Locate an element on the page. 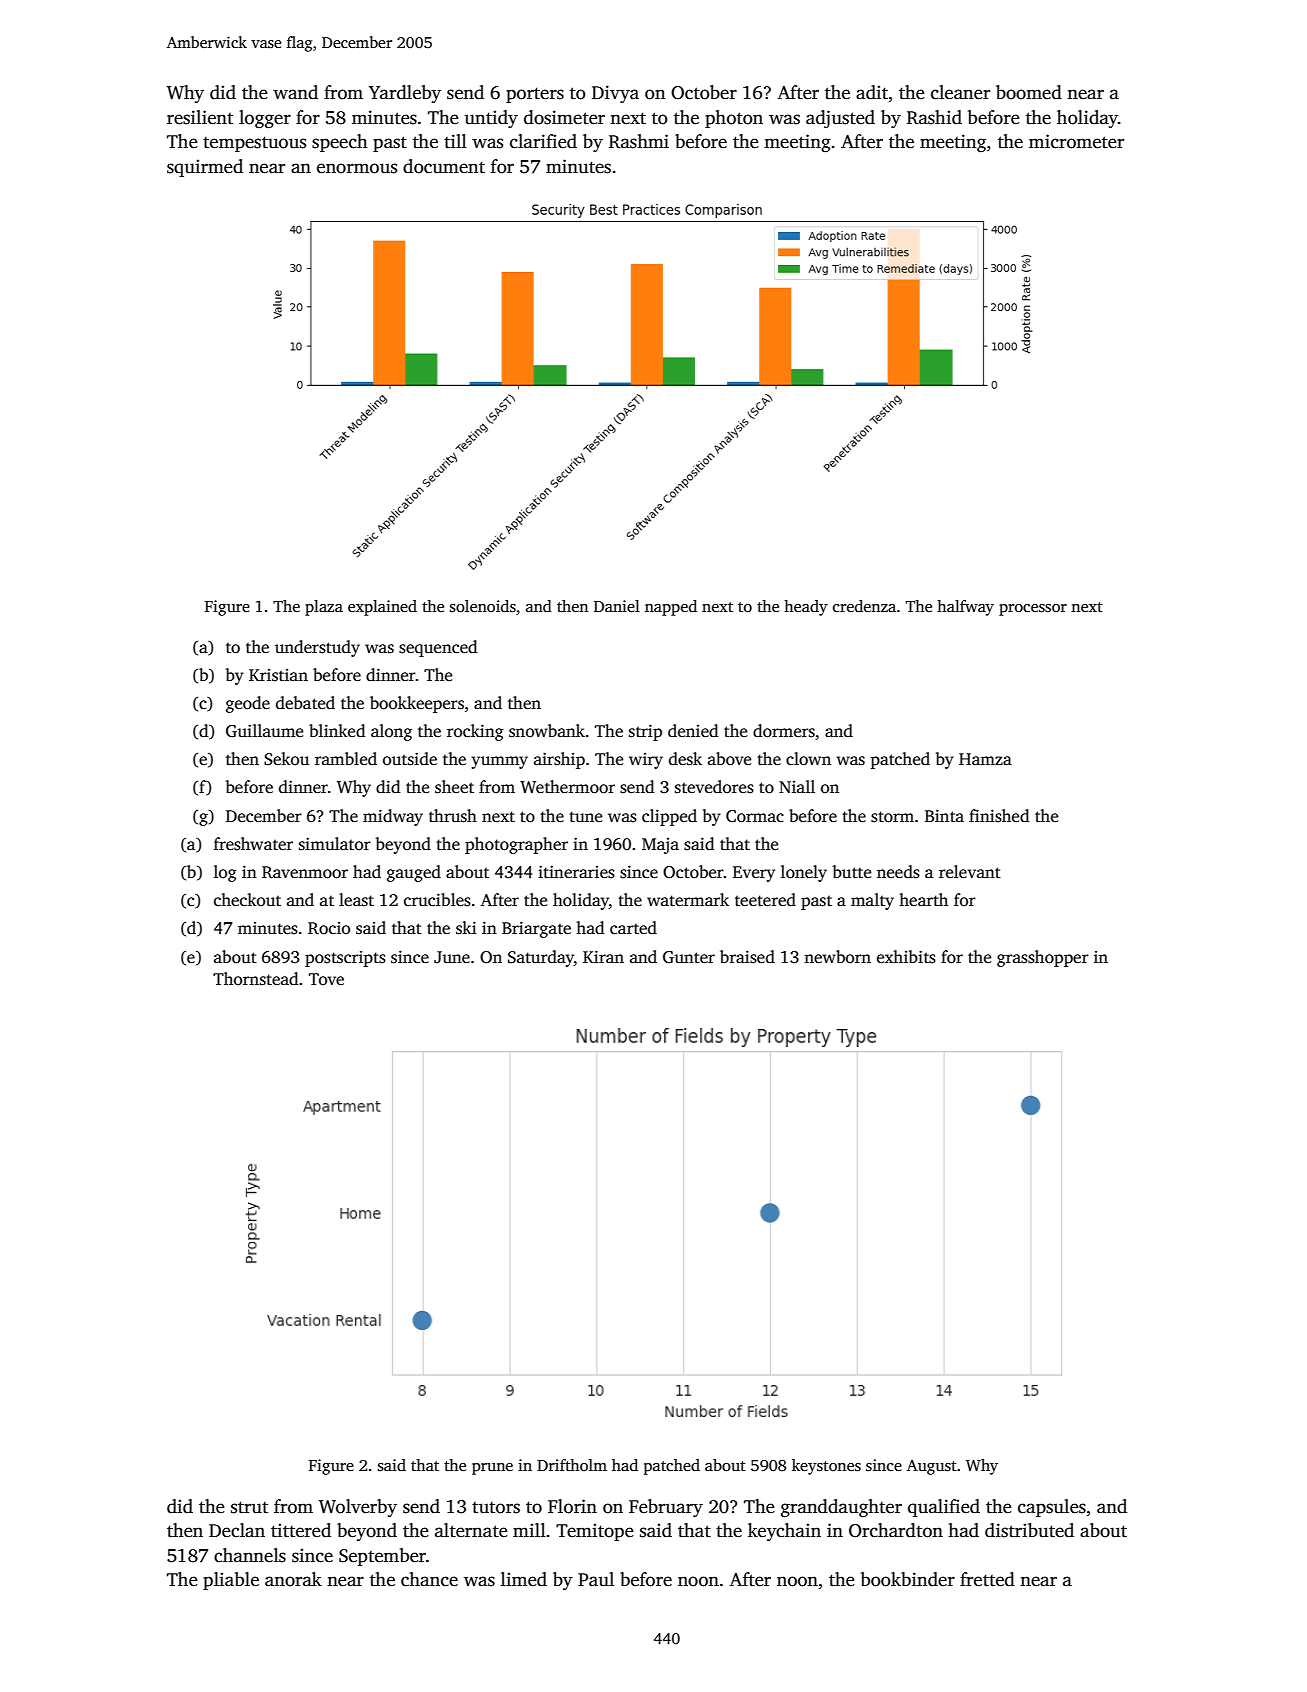 The image size is (1307, 1692). strut is located at coordinates (249, 1507).
